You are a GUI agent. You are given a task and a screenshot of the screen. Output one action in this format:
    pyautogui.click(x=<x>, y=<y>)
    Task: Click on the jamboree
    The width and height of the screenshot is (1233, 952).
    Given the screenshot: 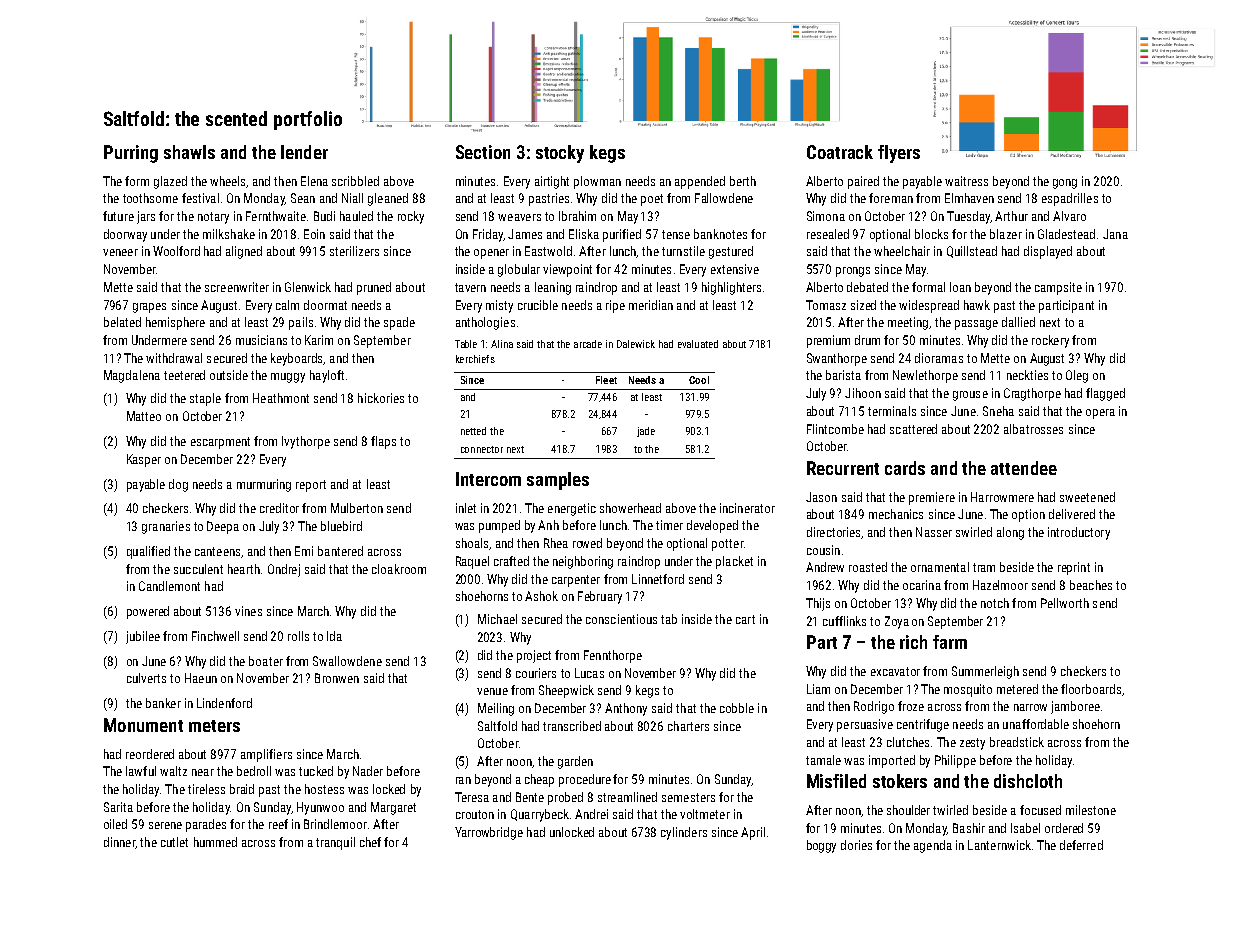 What is the action you would take?
    pyautogui.click(x=1075, y=707)
